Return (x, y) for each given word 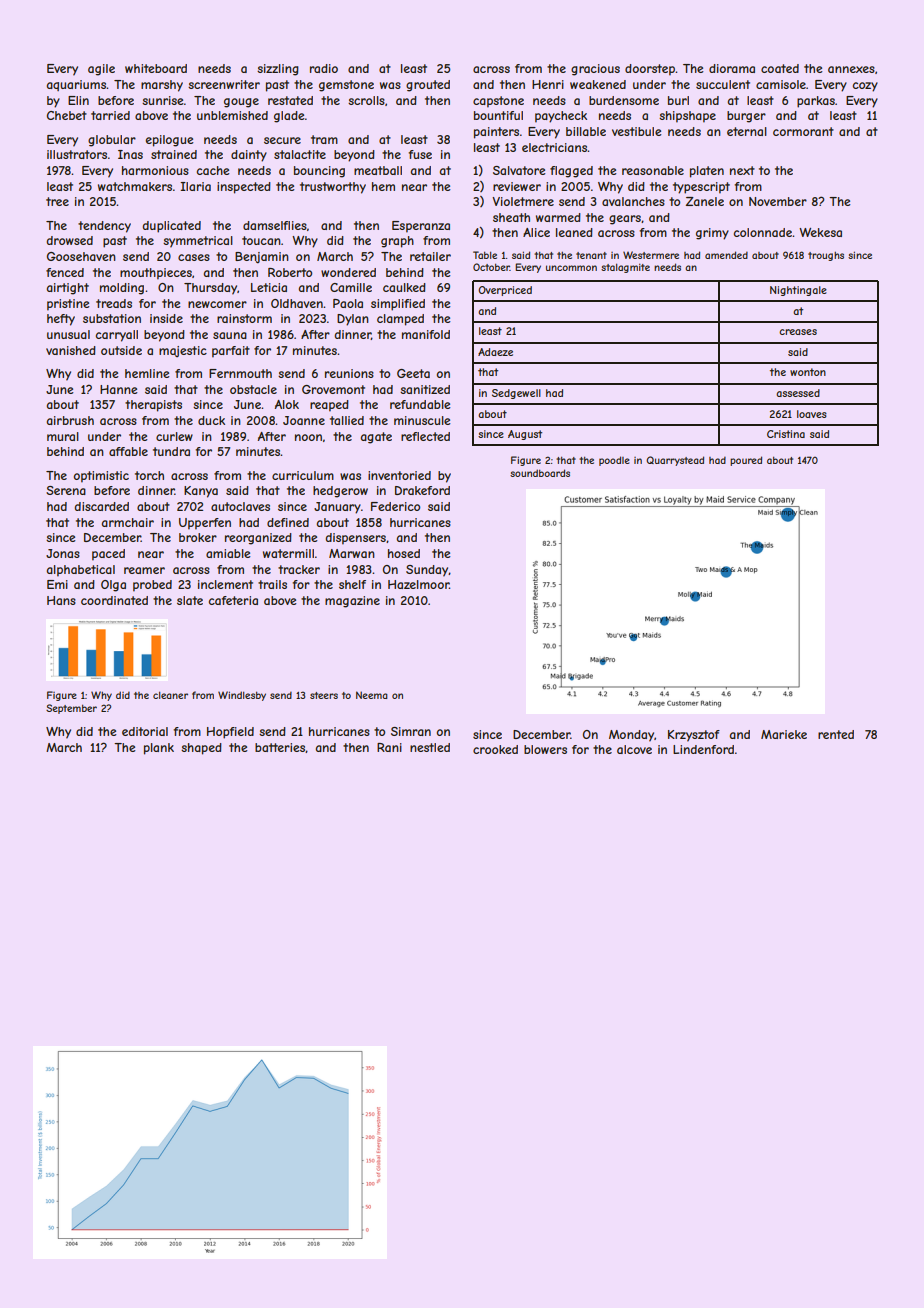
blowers (545, 749)
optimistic (101, 477)
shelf (352, 584)
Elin (78, 100)
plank (159, 749)
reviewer (517, 186)
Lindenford (703, 749)
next (742, 170)
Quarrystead (675, 461)
